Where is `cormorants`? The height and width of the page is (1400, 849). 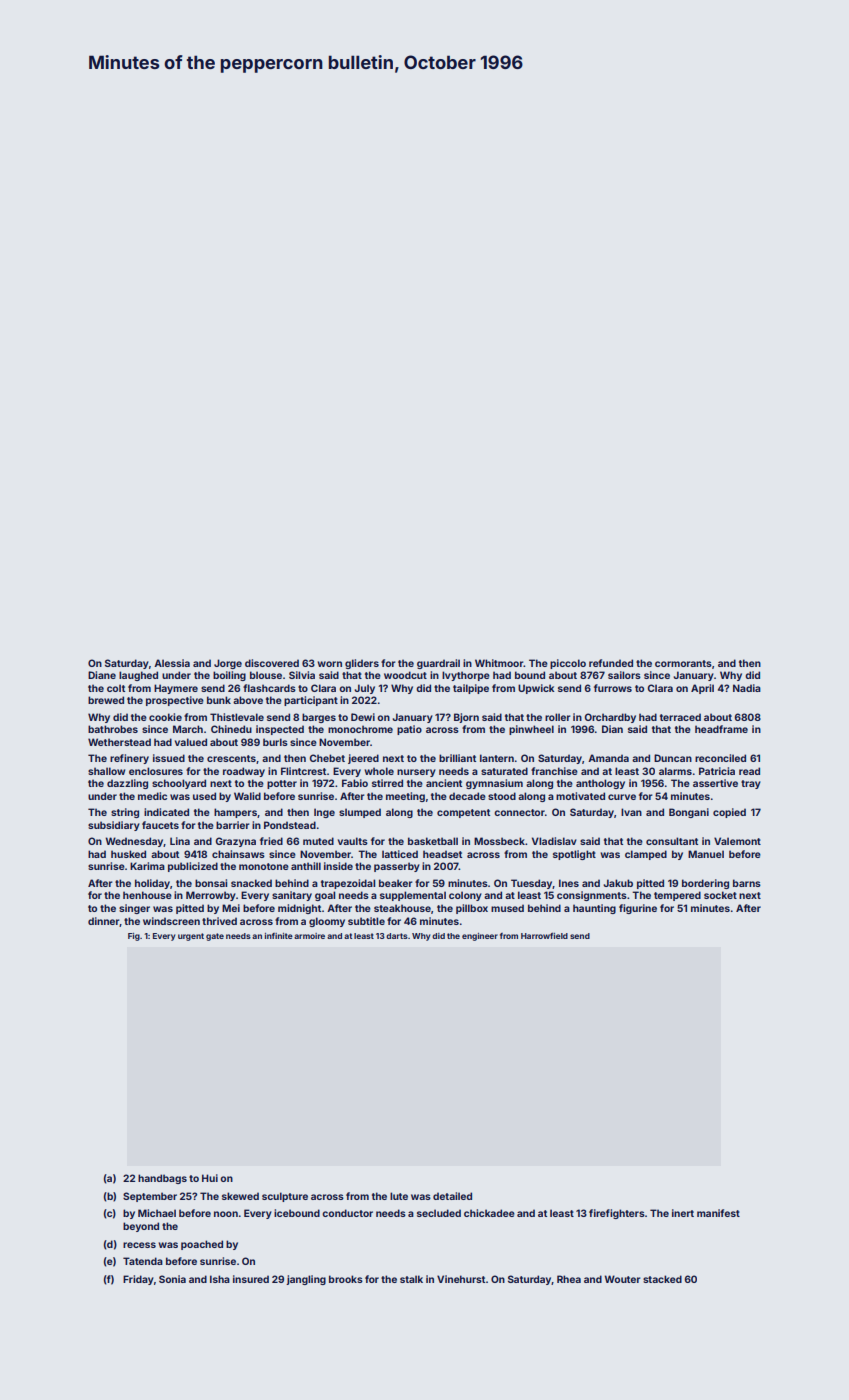 cormorants is located at coordinates (683, 663).
